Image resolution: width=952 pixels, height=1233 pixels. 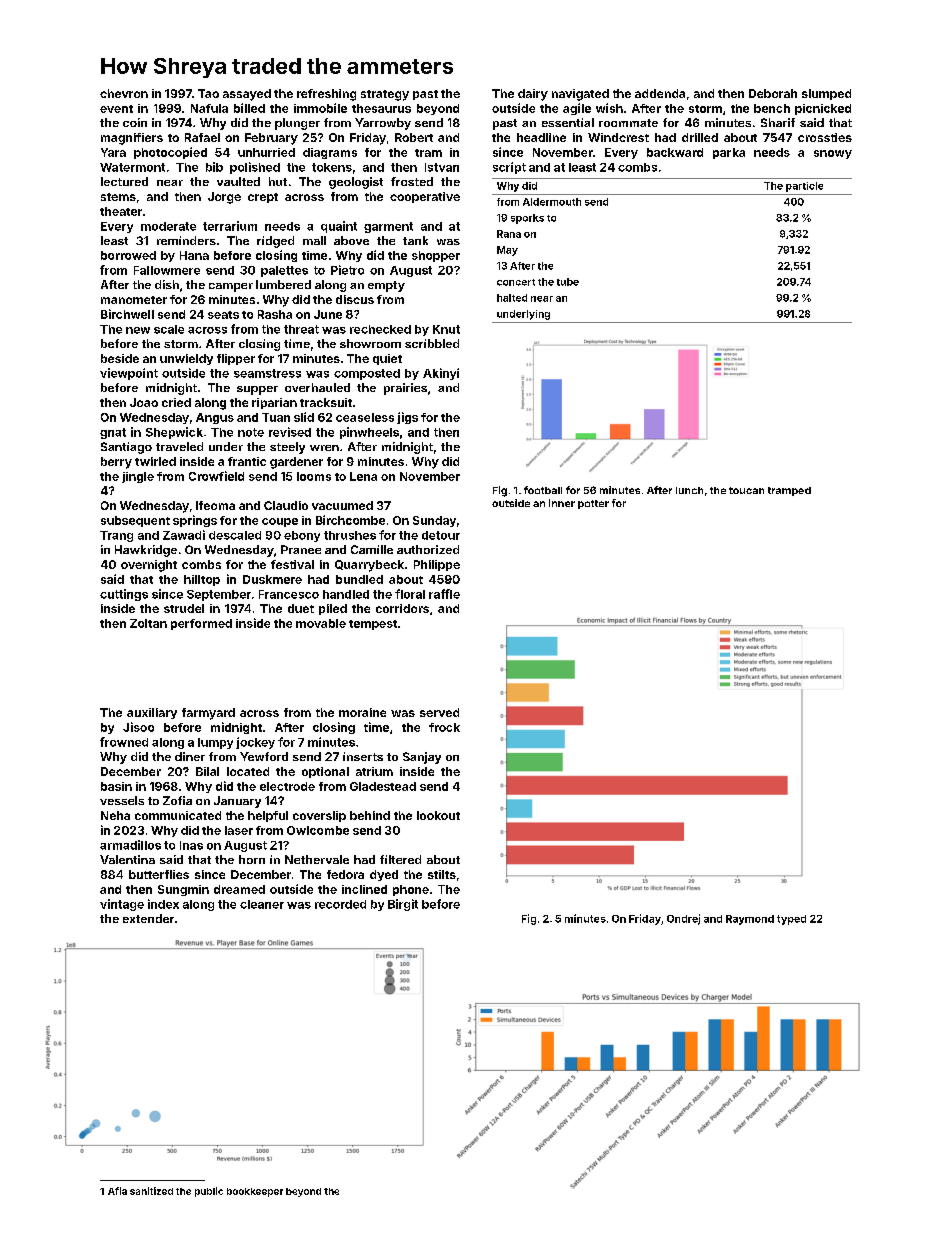 I want to click on Ondrej, so click(x=683, y=919).
